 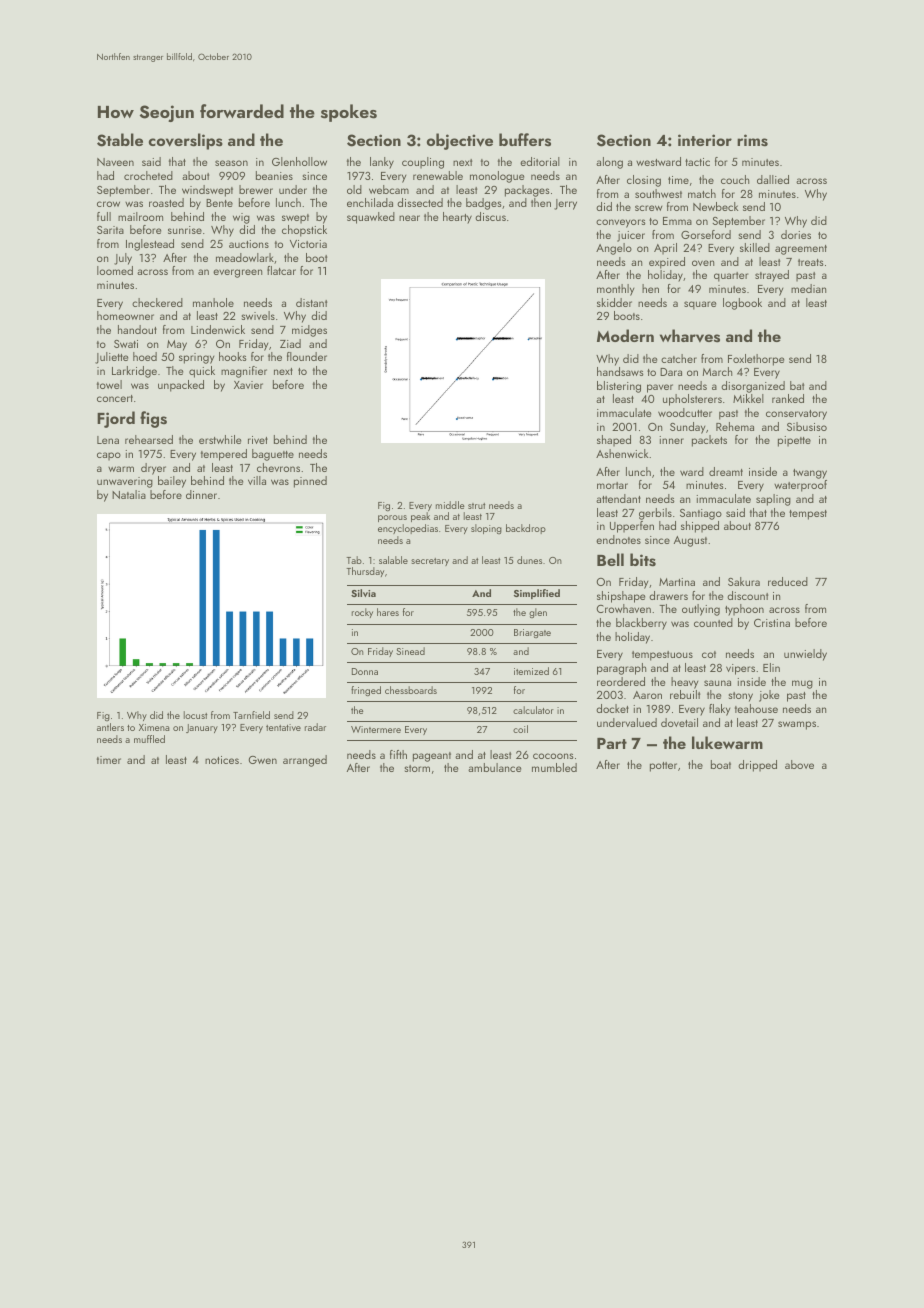 What do you see at coordinates (304, 231) in the screenshot?
I see `chopstick` at bounding box center [304, 231].
